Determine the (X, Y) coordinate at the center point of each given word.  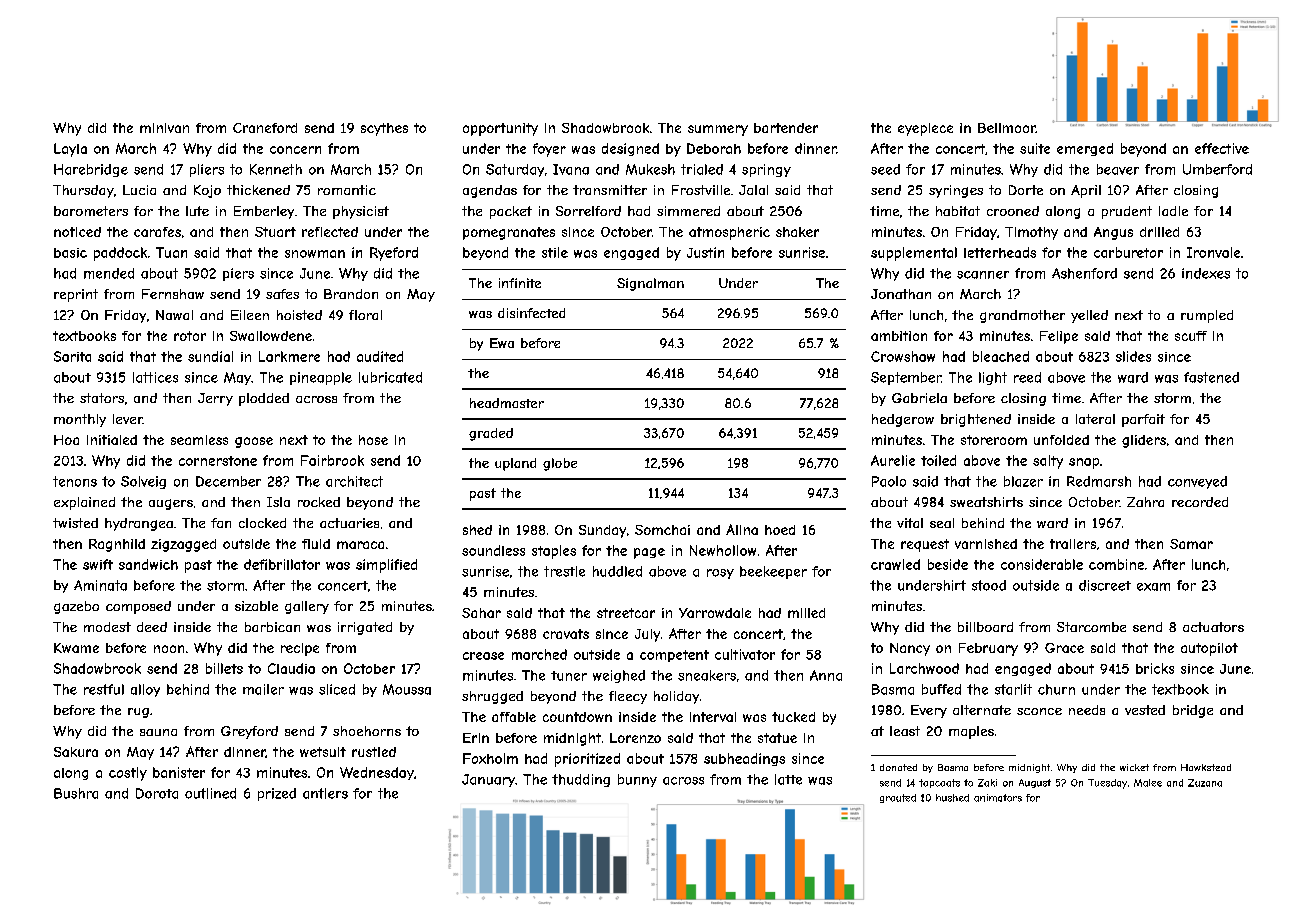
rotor (190, 336)
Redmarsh (1099, 481)
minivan (164, 128)
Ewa (502, 343)
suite (1035, 148)
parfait (1143, 420)
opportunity (500, 129)
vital (910, 523)
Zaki (987, 783)
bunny (637, 780)
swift (98, 564)
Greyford (249, 732)
